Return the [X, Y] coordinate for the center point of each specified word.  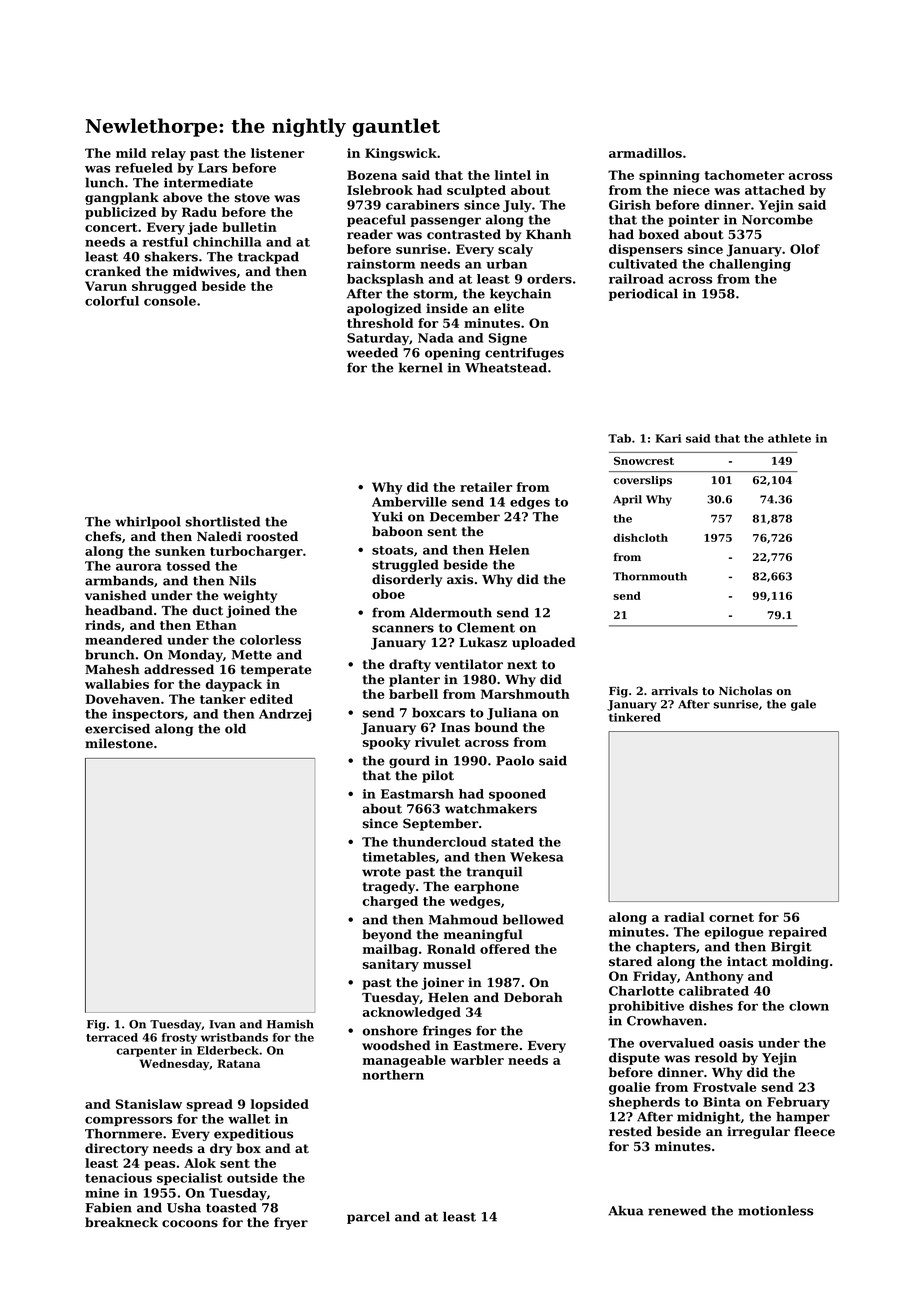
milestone [119, 743]
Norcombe [777, 219]
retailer [486, 487]
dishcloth [640, 537]
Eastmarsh [417, 794]
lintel [513, 175]
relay [168, 154]
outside [252, 1178]
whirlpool [148, 522]
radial [684, 917]
